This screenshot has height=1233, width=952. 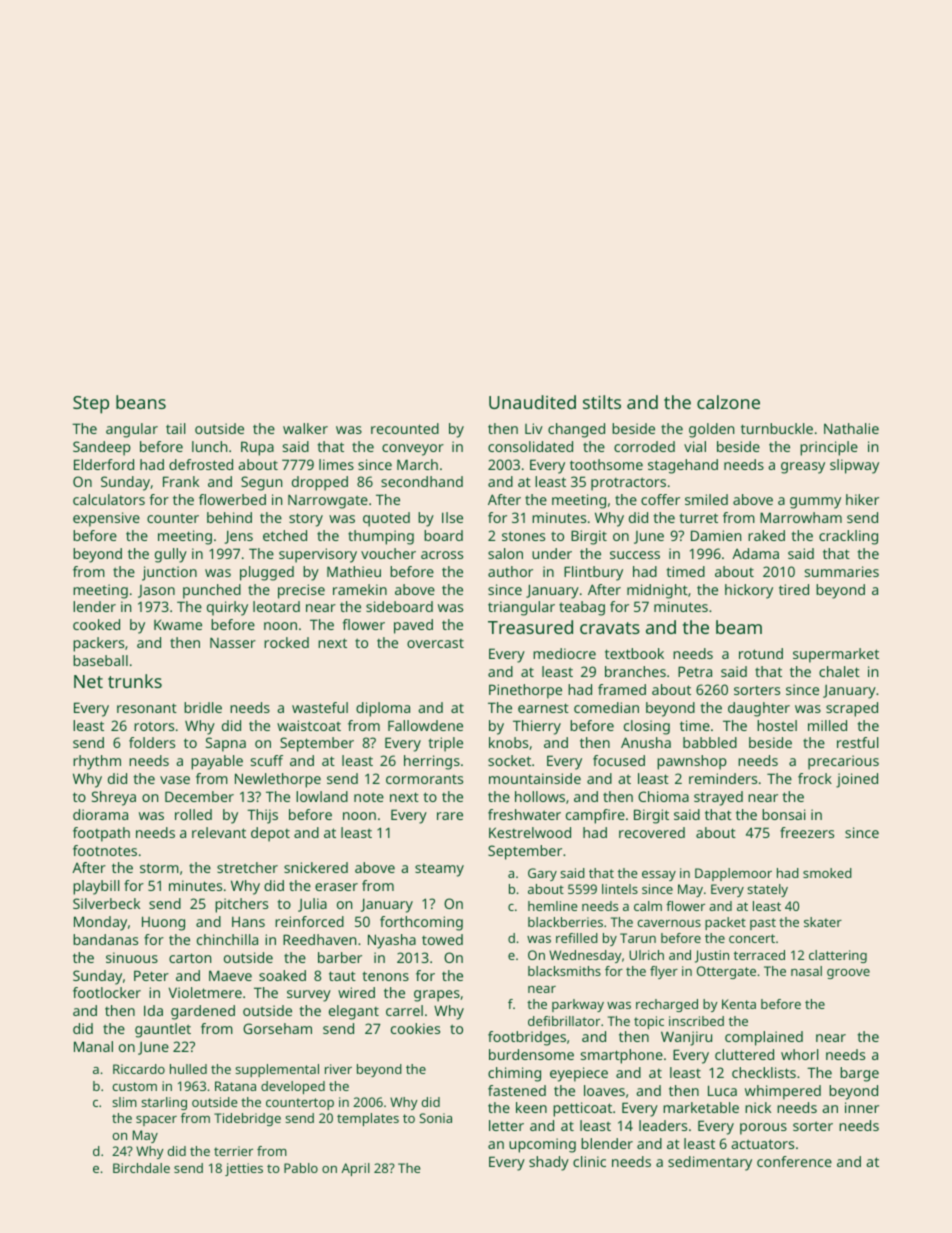 I want to click on topic, so click(x=649, y=1022).
